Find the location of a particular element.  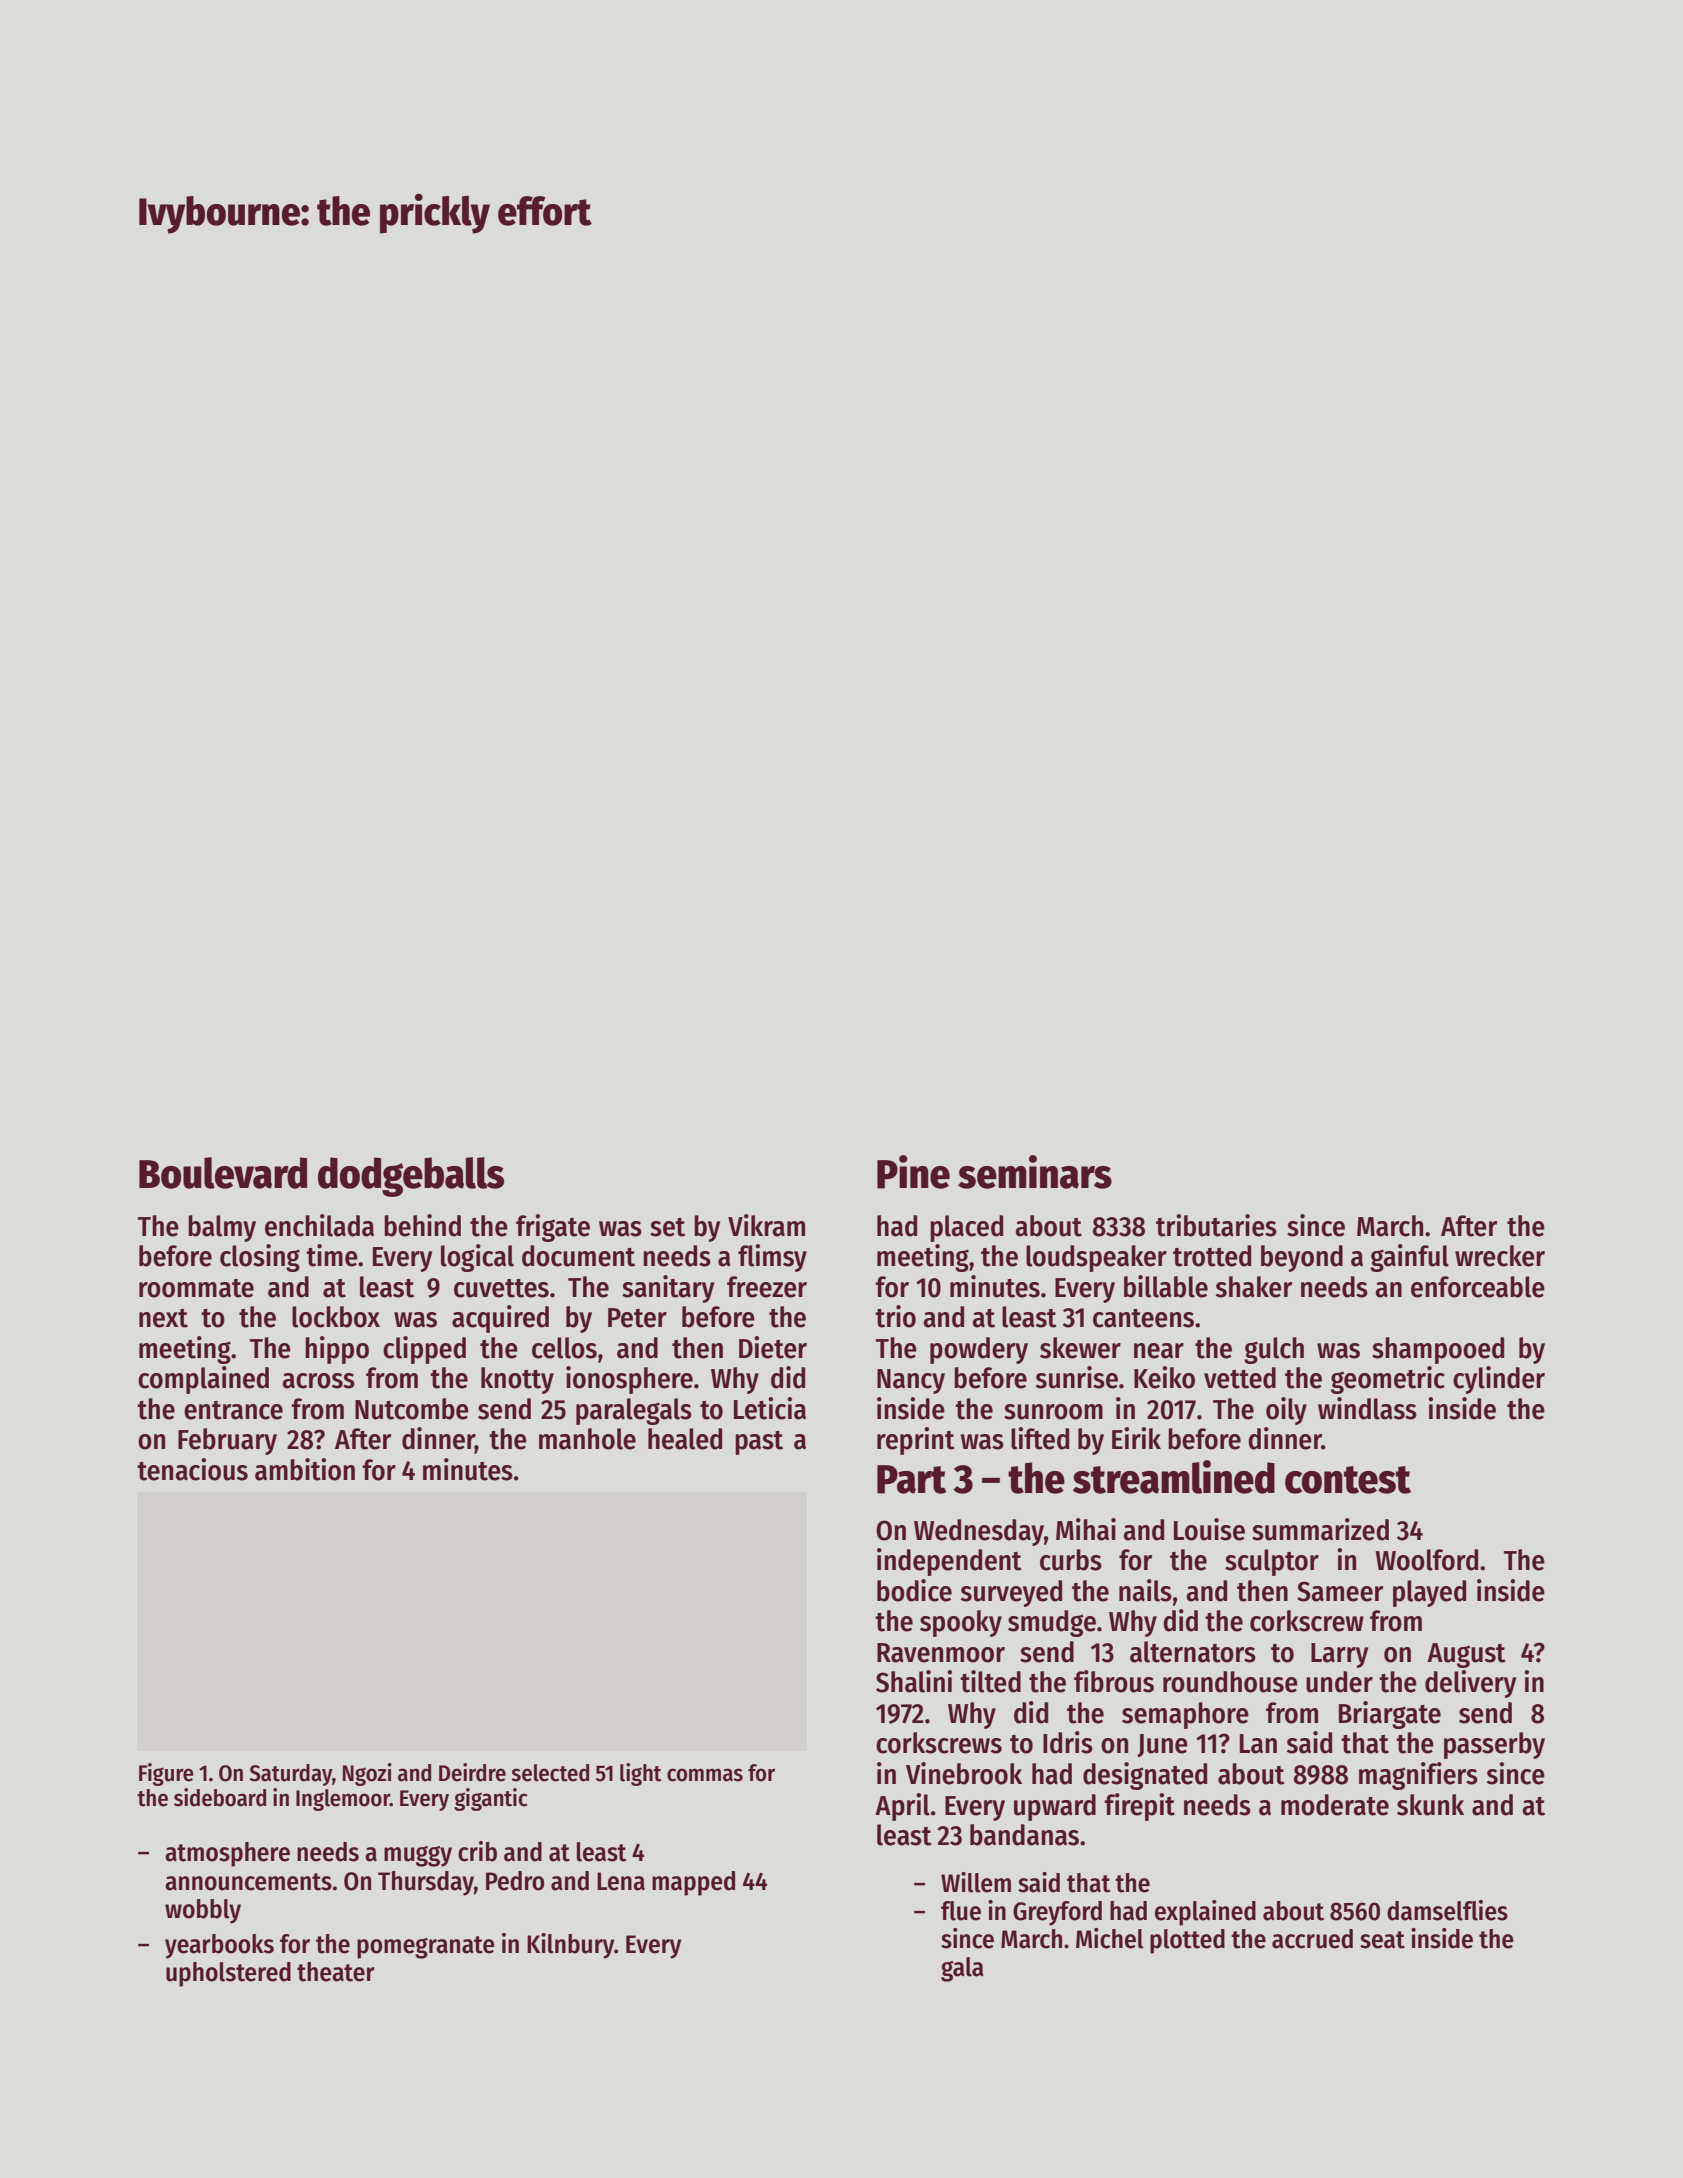

mapped is located at coordinates (693, 1883).
